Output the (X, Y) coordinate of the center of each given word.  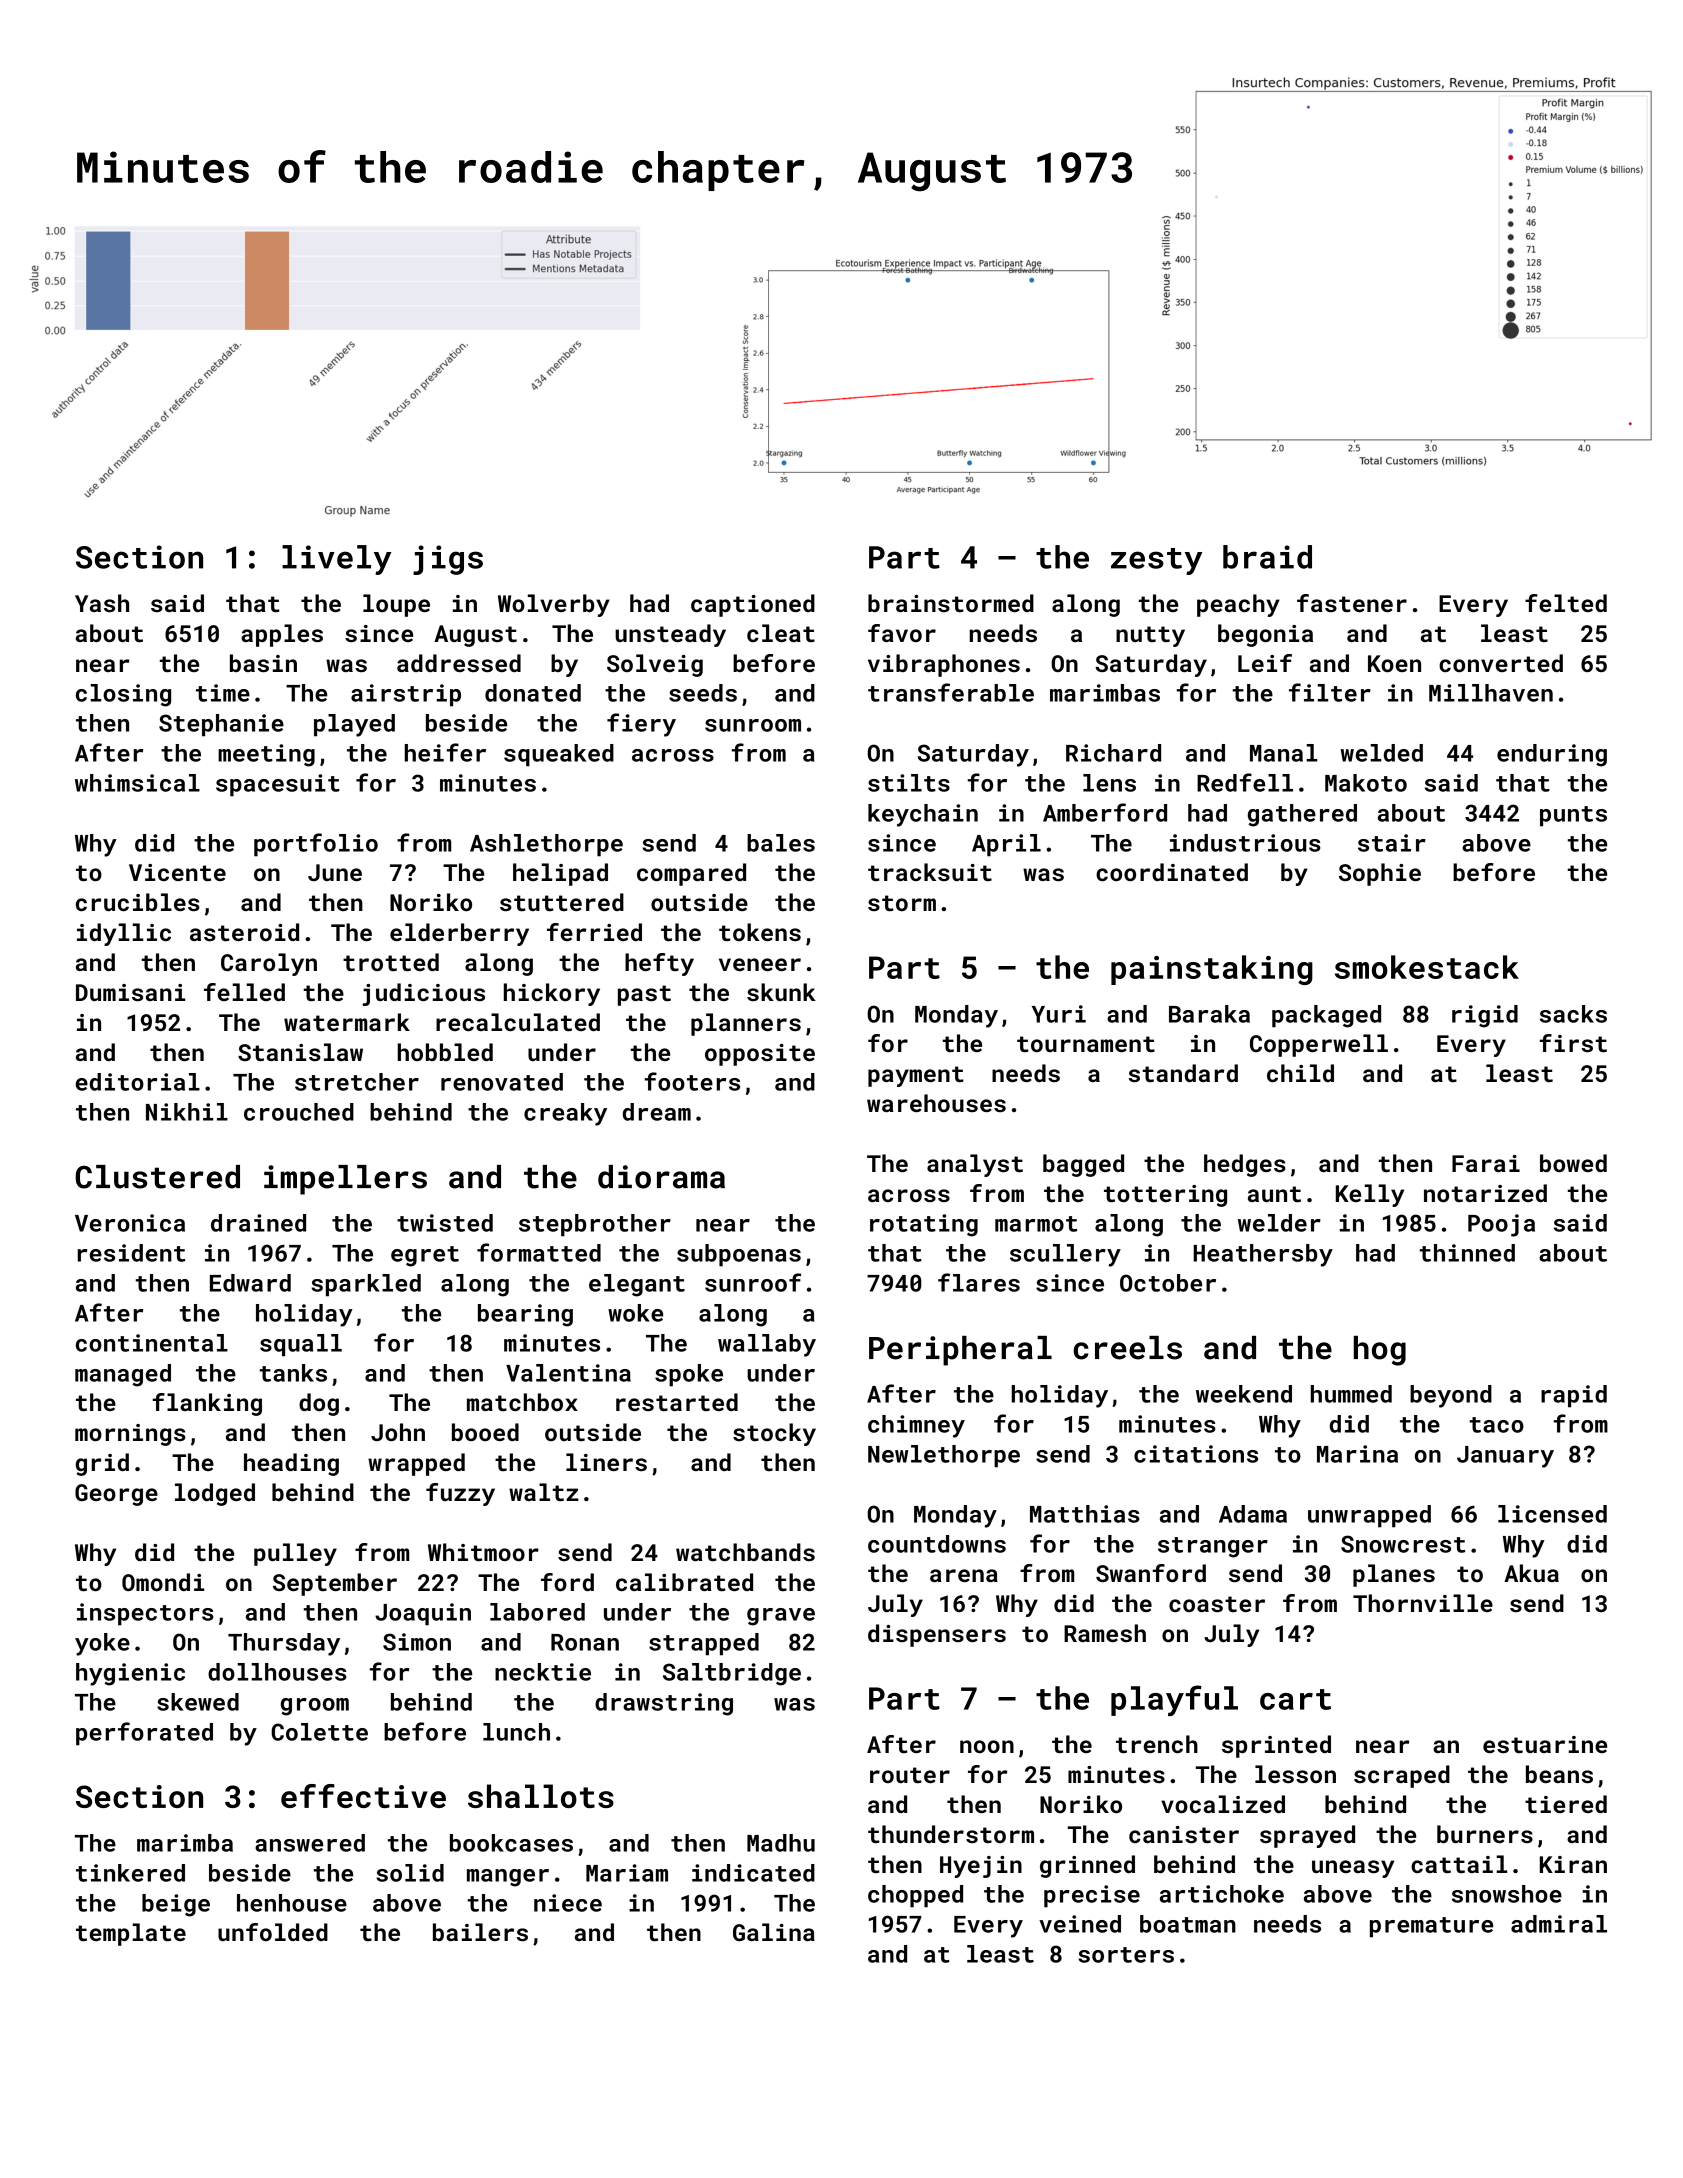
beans (1559, 1774)
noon (987, 1746)
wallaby (767, 1345)
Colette (319, 1732)
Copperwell (1319, 1045)
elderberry (459, 934)
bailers (480, 1932)
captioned (753, 605)
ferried (594, 932)
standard (1183, 1073)
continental (152, 1343)
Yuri (1059, 1014)
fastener (1352, 603)
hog (1380, 1351)
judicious (424, 994)
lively (337, 560)
